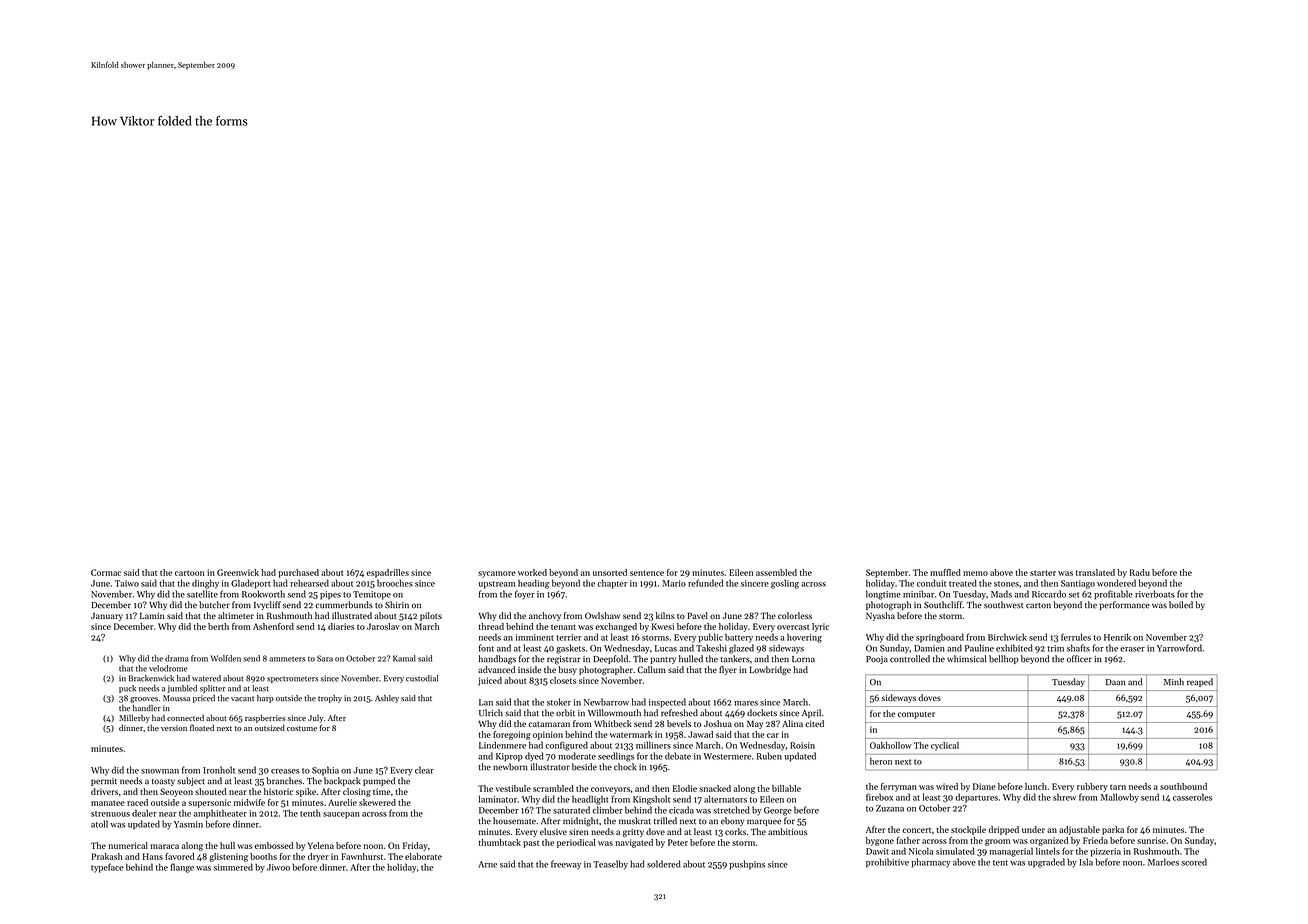 The height and width of the page is (924, 1308). What do you see at coordinates (362, 856) in the page?
I see `Fawnhurst` at bounding box center [362, 856].
